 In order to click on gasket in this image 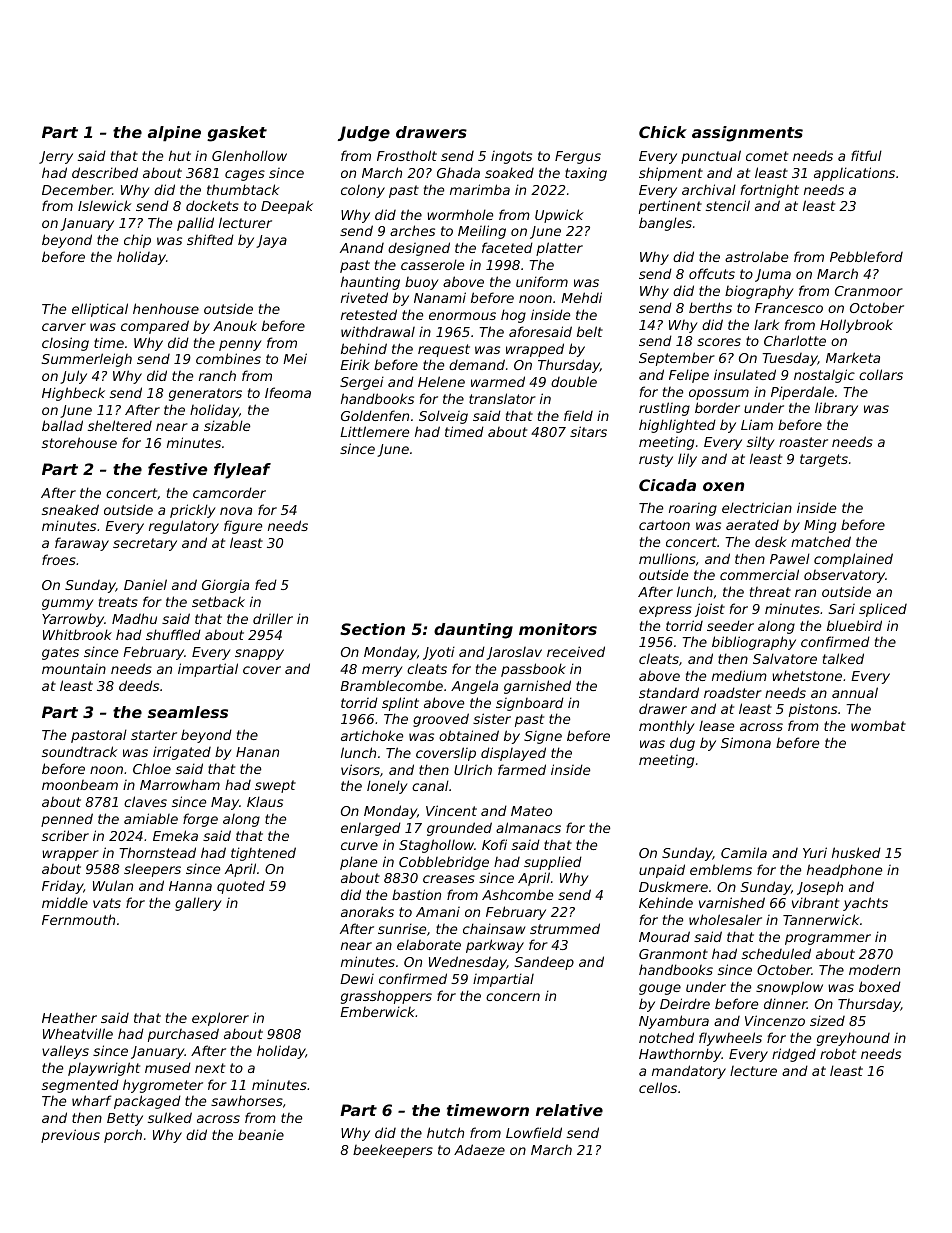, I will do `click(237, 134)`.
